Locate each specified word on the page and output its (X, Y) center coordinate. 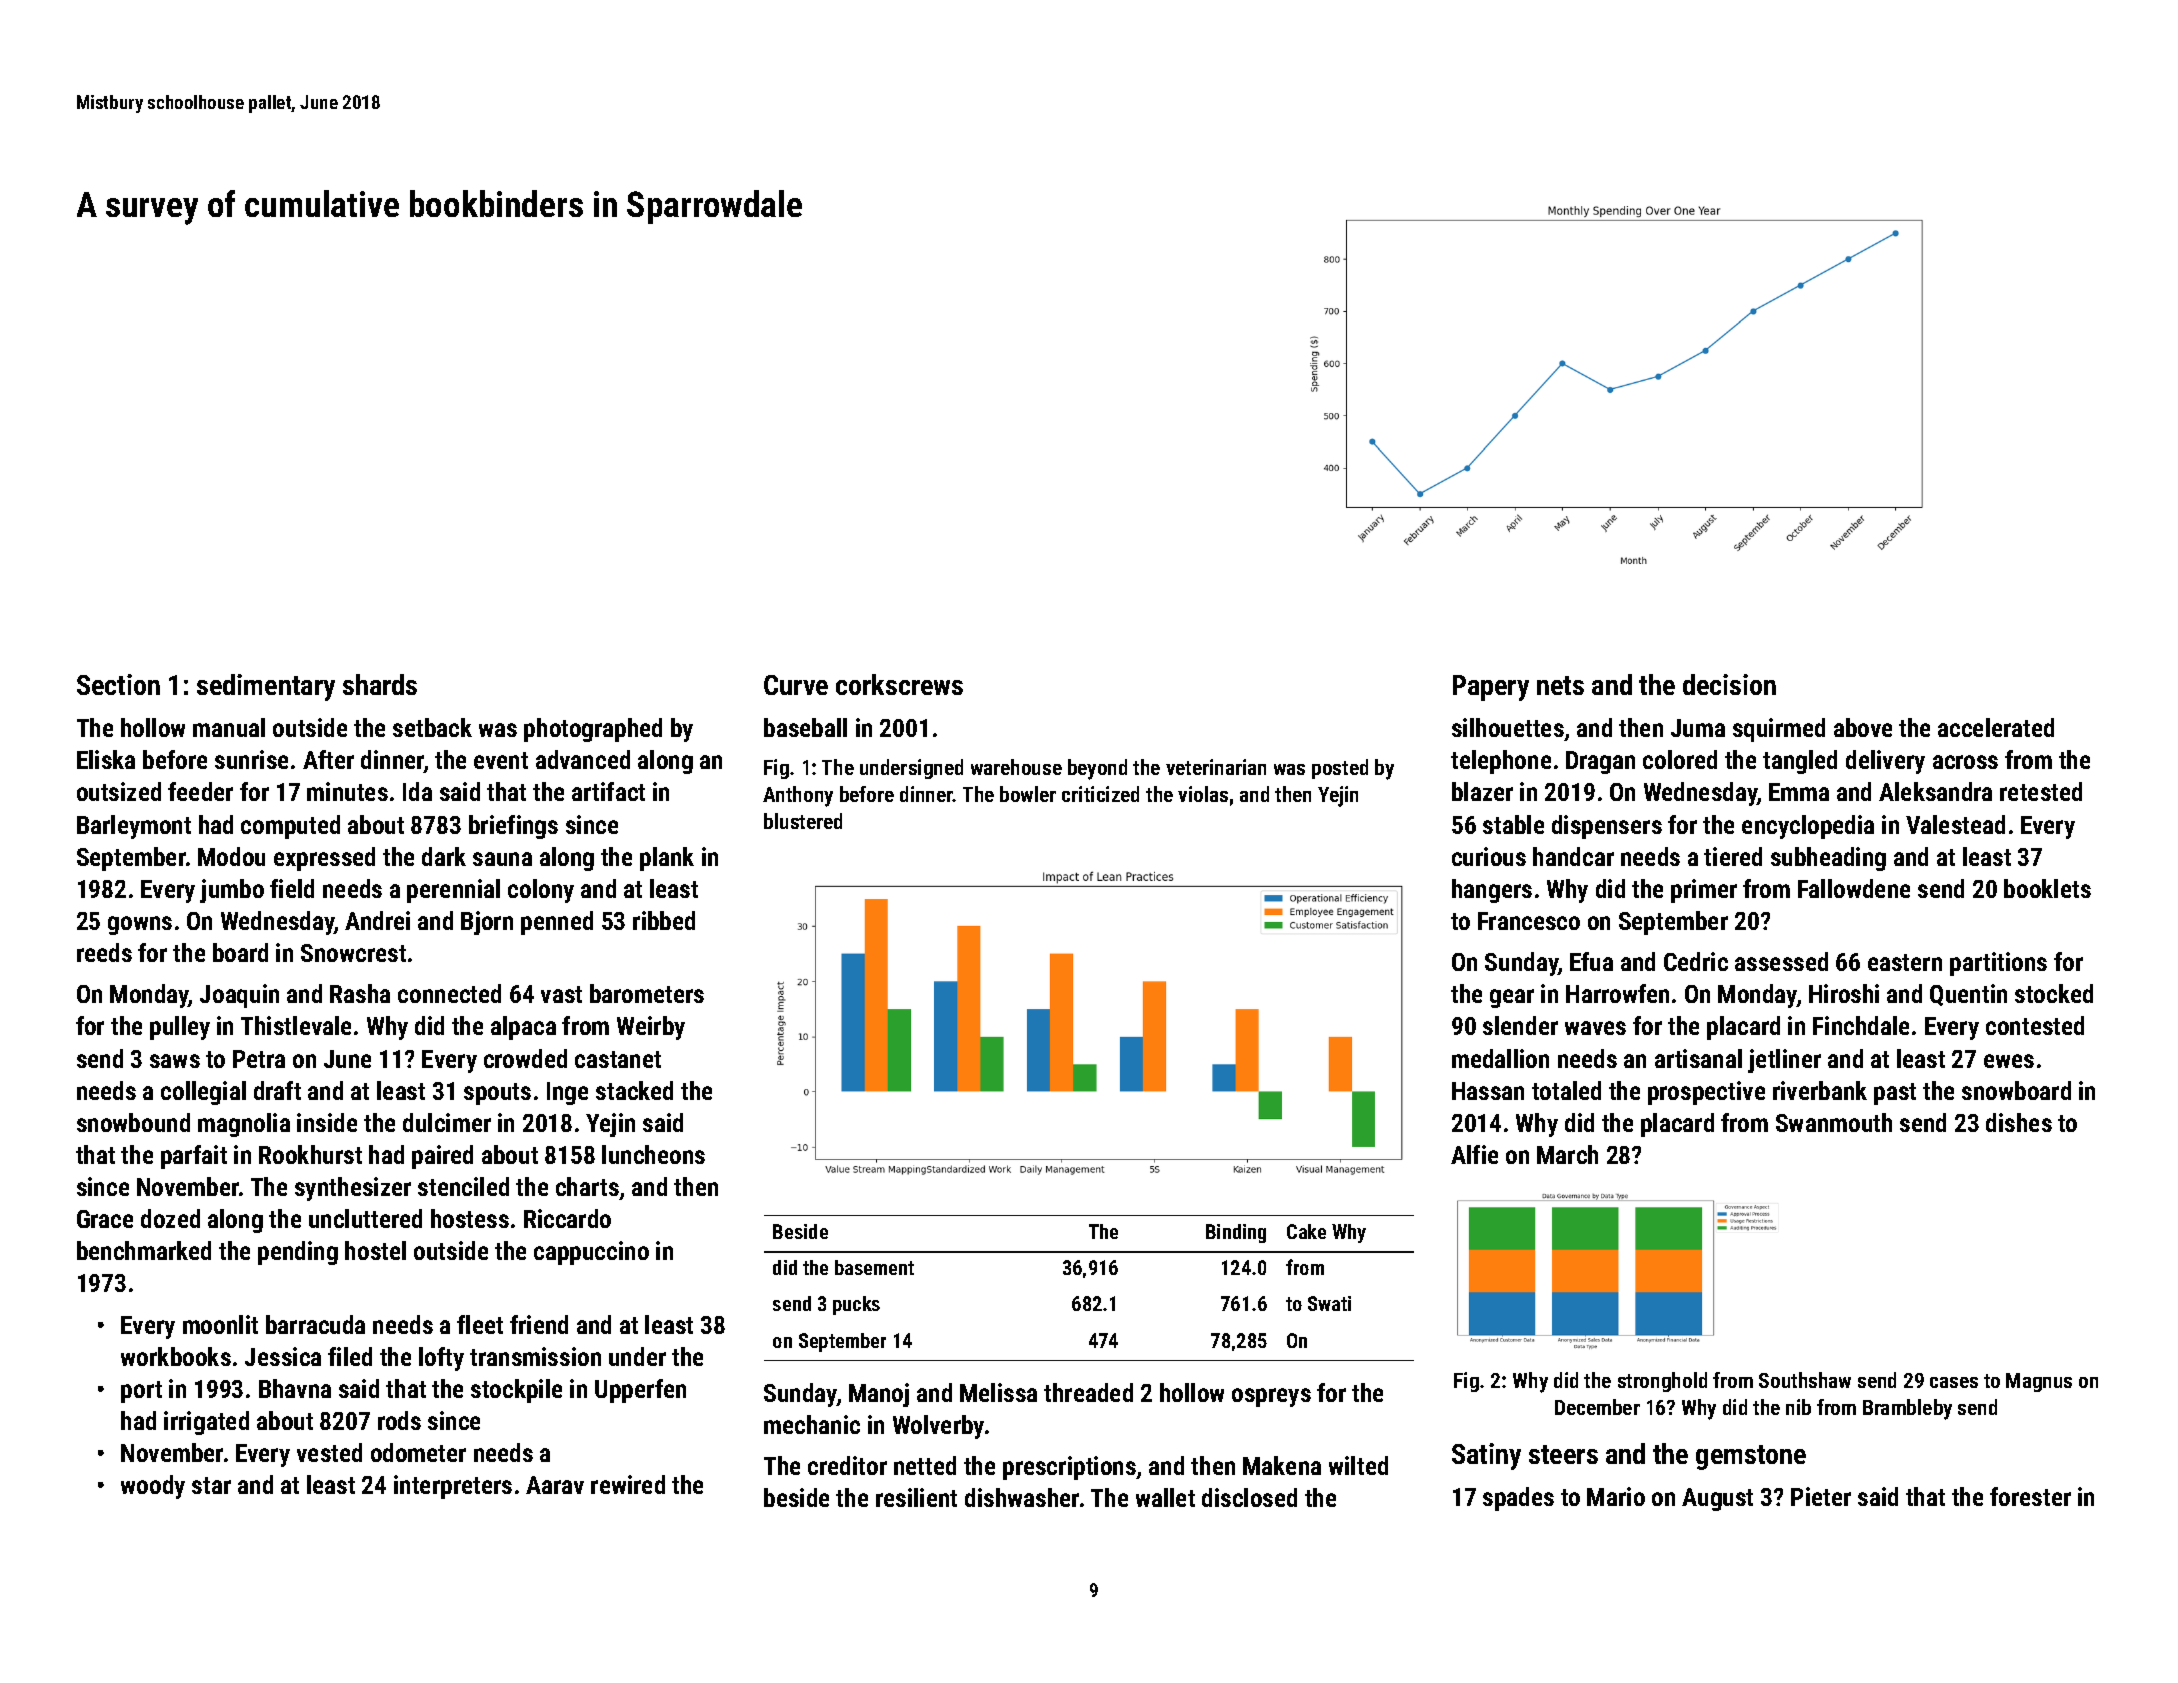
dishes (2019, 1122)
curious (1489, 856)
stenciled (463, 1186)
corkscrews (899, 684)
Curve (796, 685)
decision (1729, 684)
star (211, 1485)
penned (557, 923)
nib (1798, 1407)
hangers (1492, 891)
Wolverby (938, 1427)
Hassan (1488, 1091)
